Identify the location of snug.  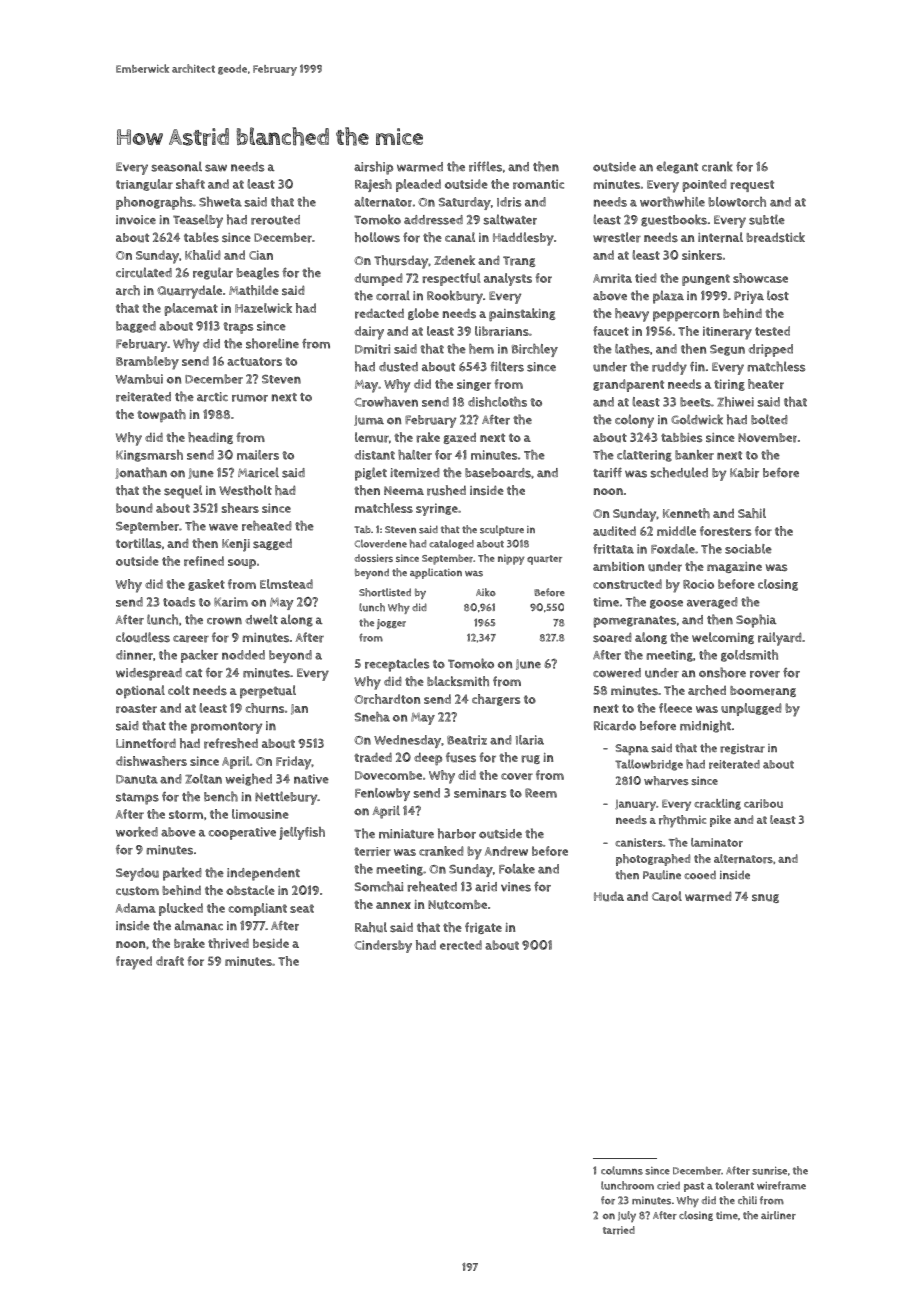
(765, 898).
